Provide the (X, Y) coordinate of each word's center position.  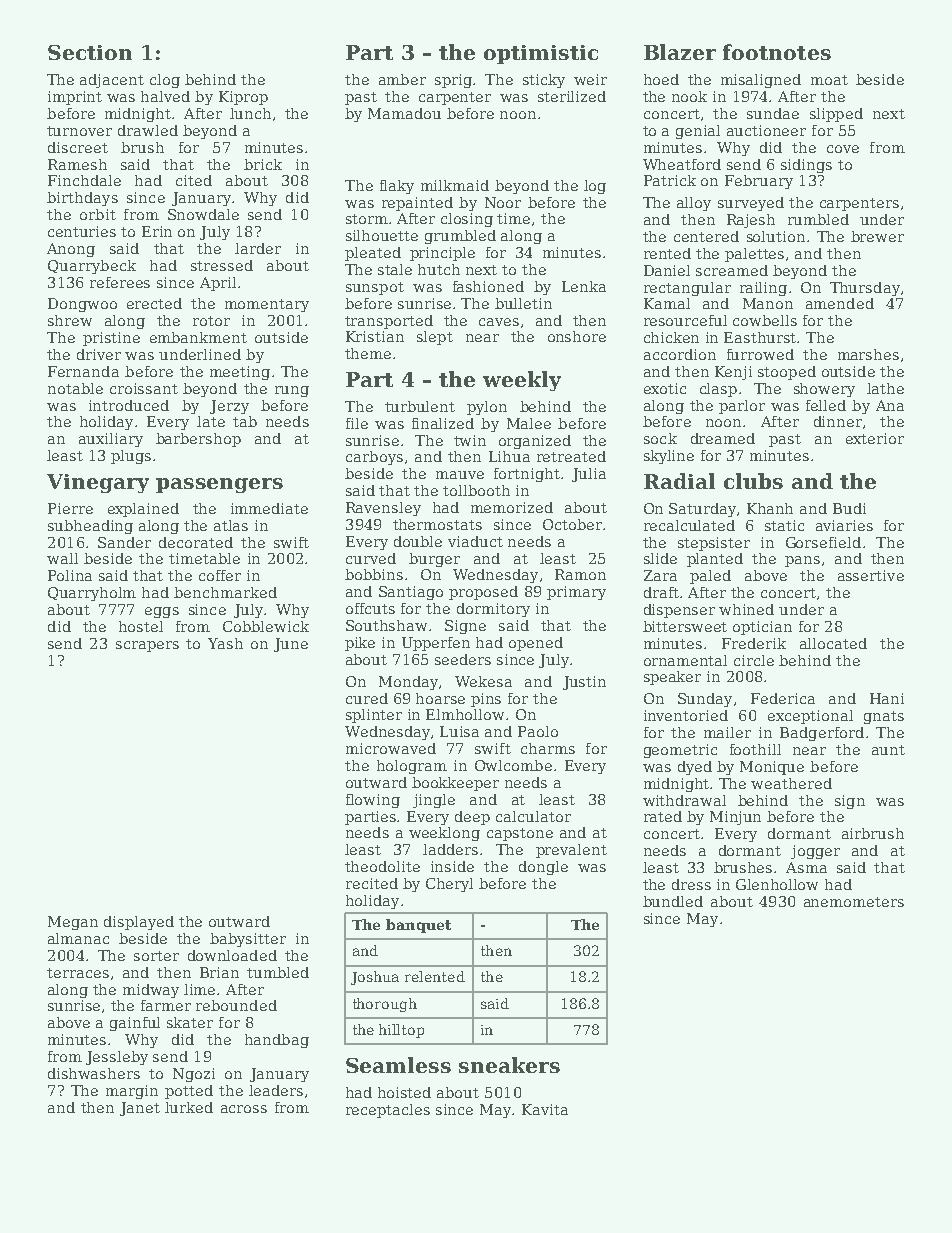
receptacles (388, 1111)
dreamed (723, 438)
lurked (189, 1107)
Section (90, 52)
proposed (483, 593)
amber (402, 79)
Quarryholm (92, 594)
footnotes (777, 52)
